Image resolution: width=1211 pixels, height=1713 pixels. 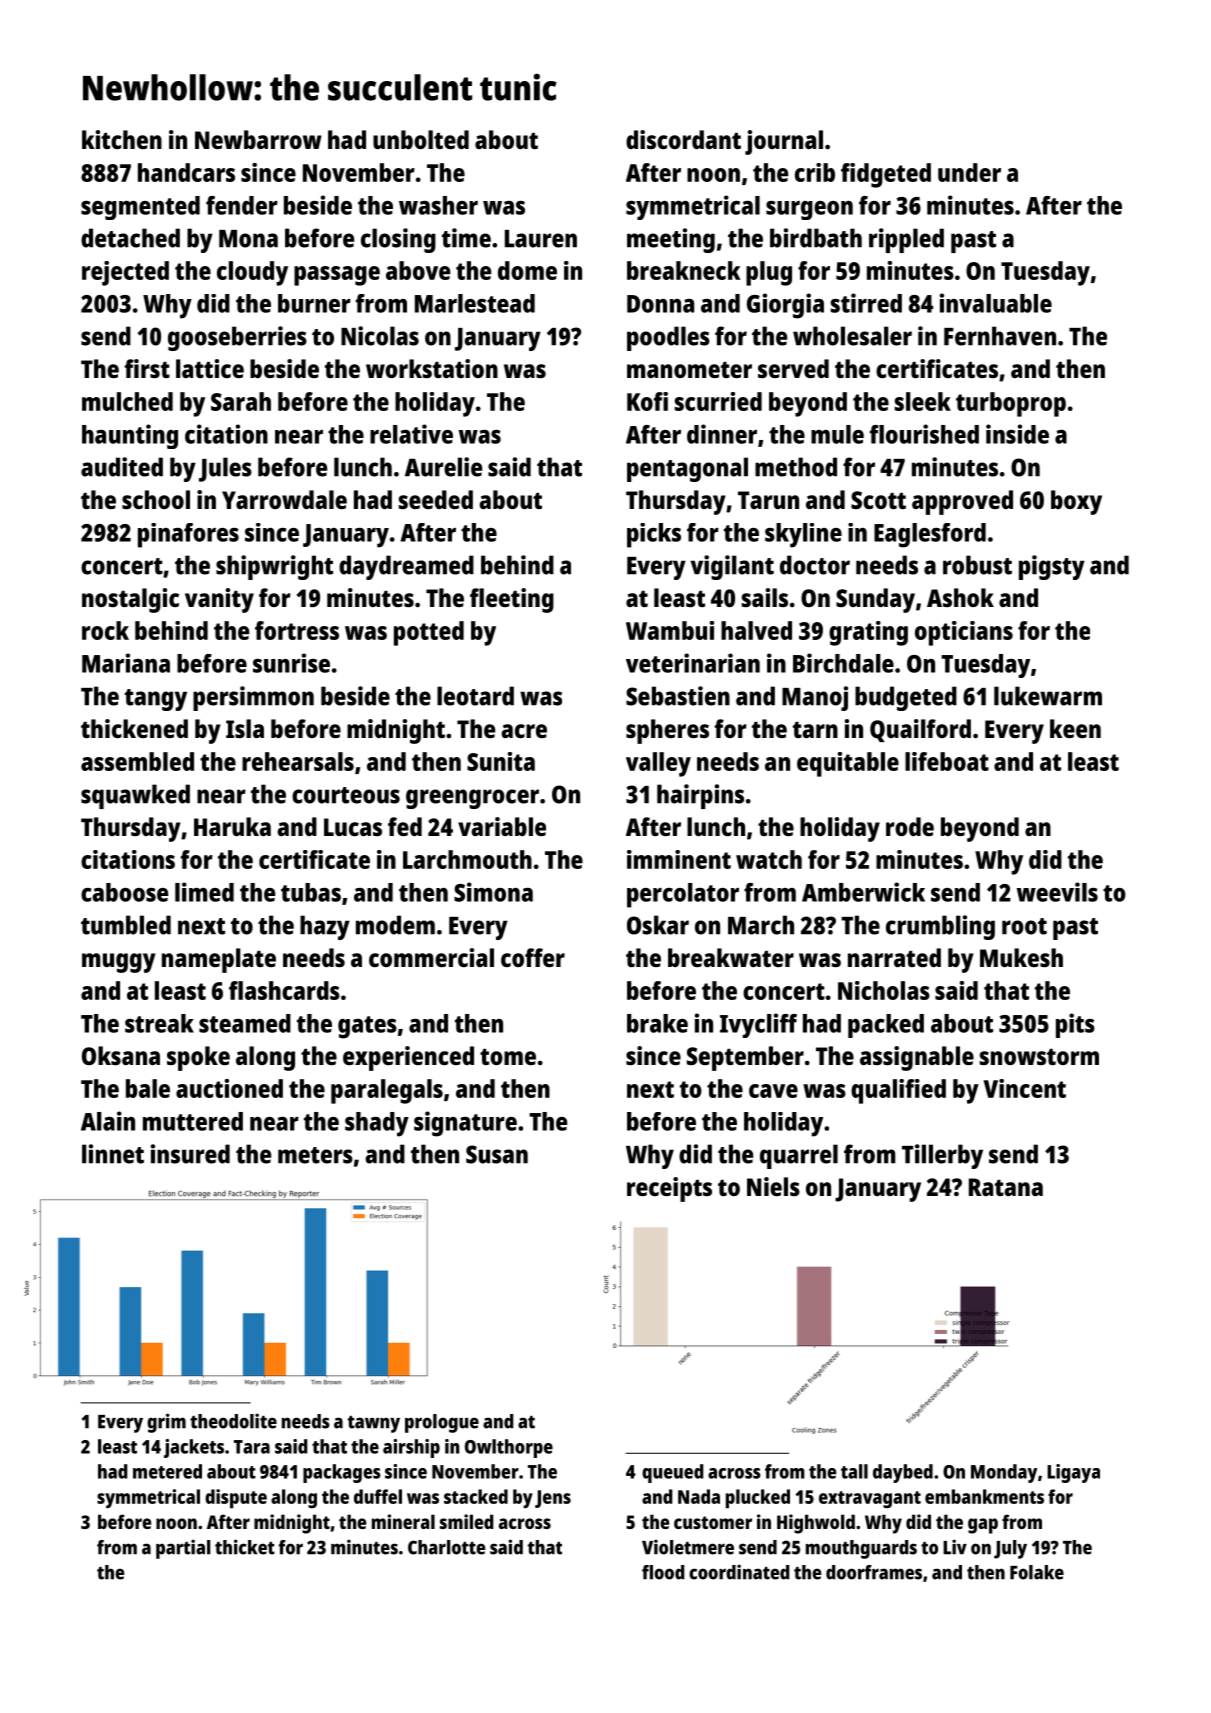 What do you see at coordinates (373, 1424) in the screenshot?
I see `tawny` at bounding box center [373, 1424].
